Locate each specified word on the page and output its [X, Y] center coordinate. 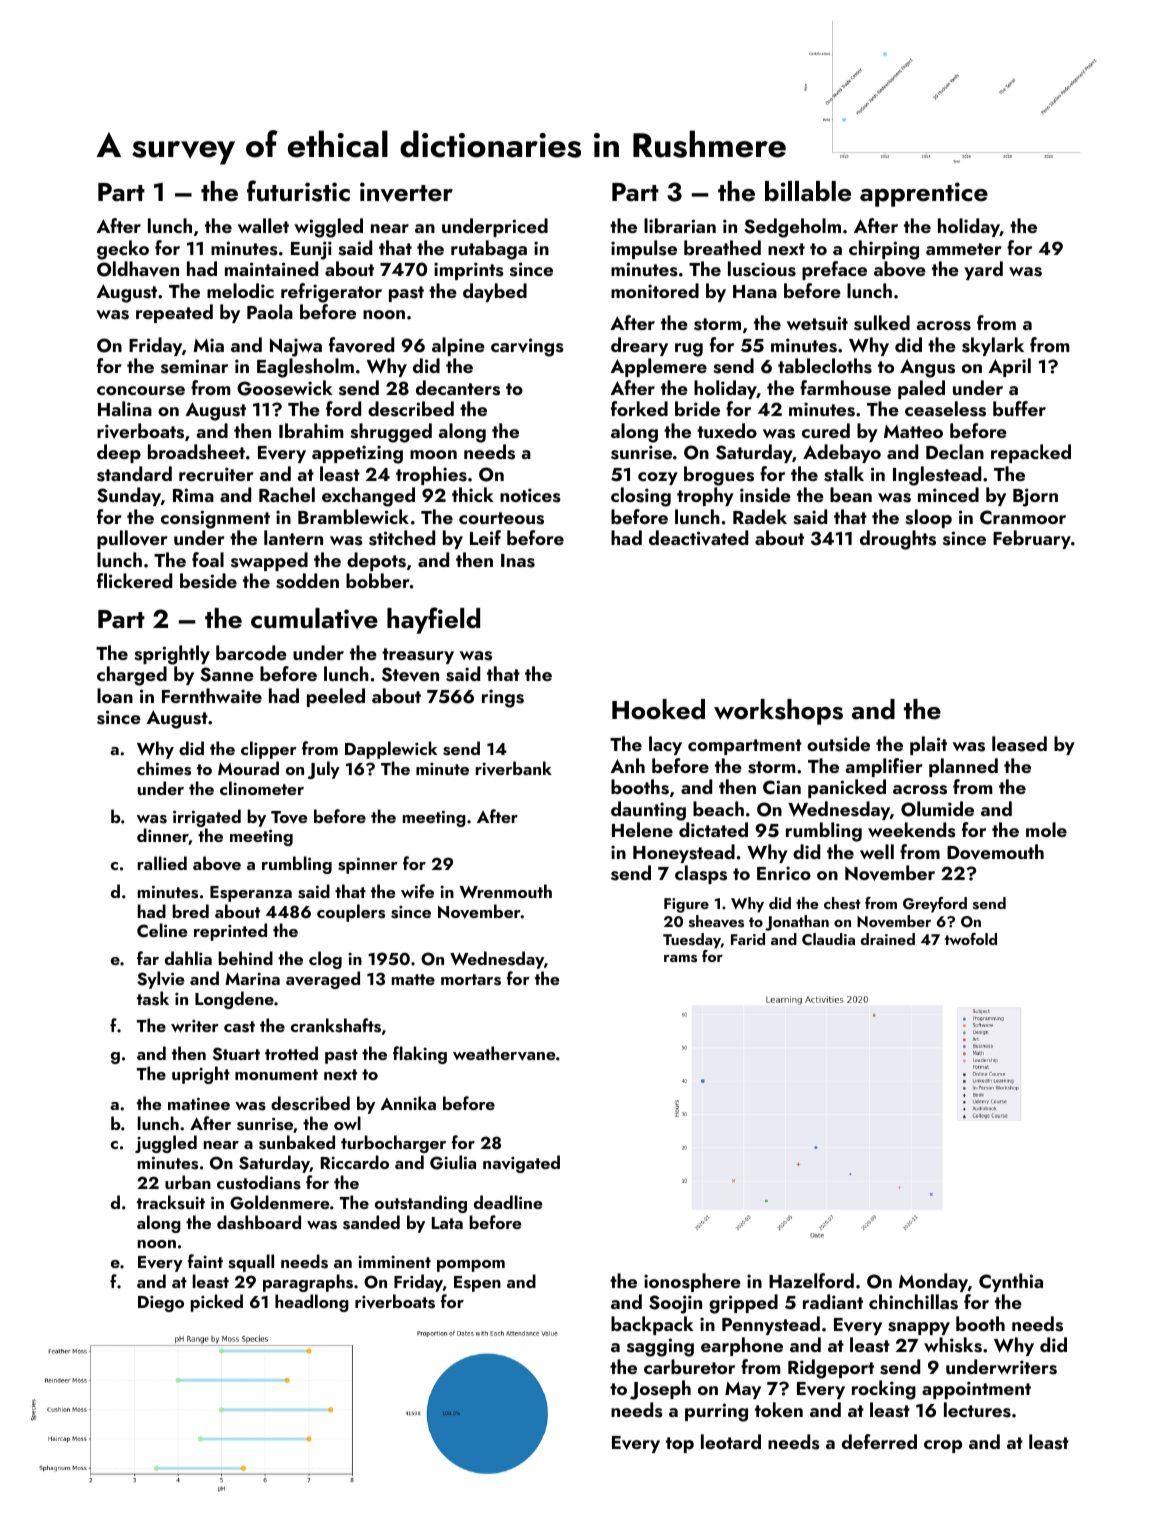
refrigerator [331, 293]
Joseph [660, 1390]
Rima [193, 495]
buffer [1019, 408]
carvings [527, 347]
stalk [844, 474]
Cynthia [1011, 1282]
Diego [161, 1304]
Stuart [236, 1054]
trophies [431, 475]
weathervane [504, 1053]
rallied [162, 863]
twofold [971, 939]
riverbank [514, 768]
